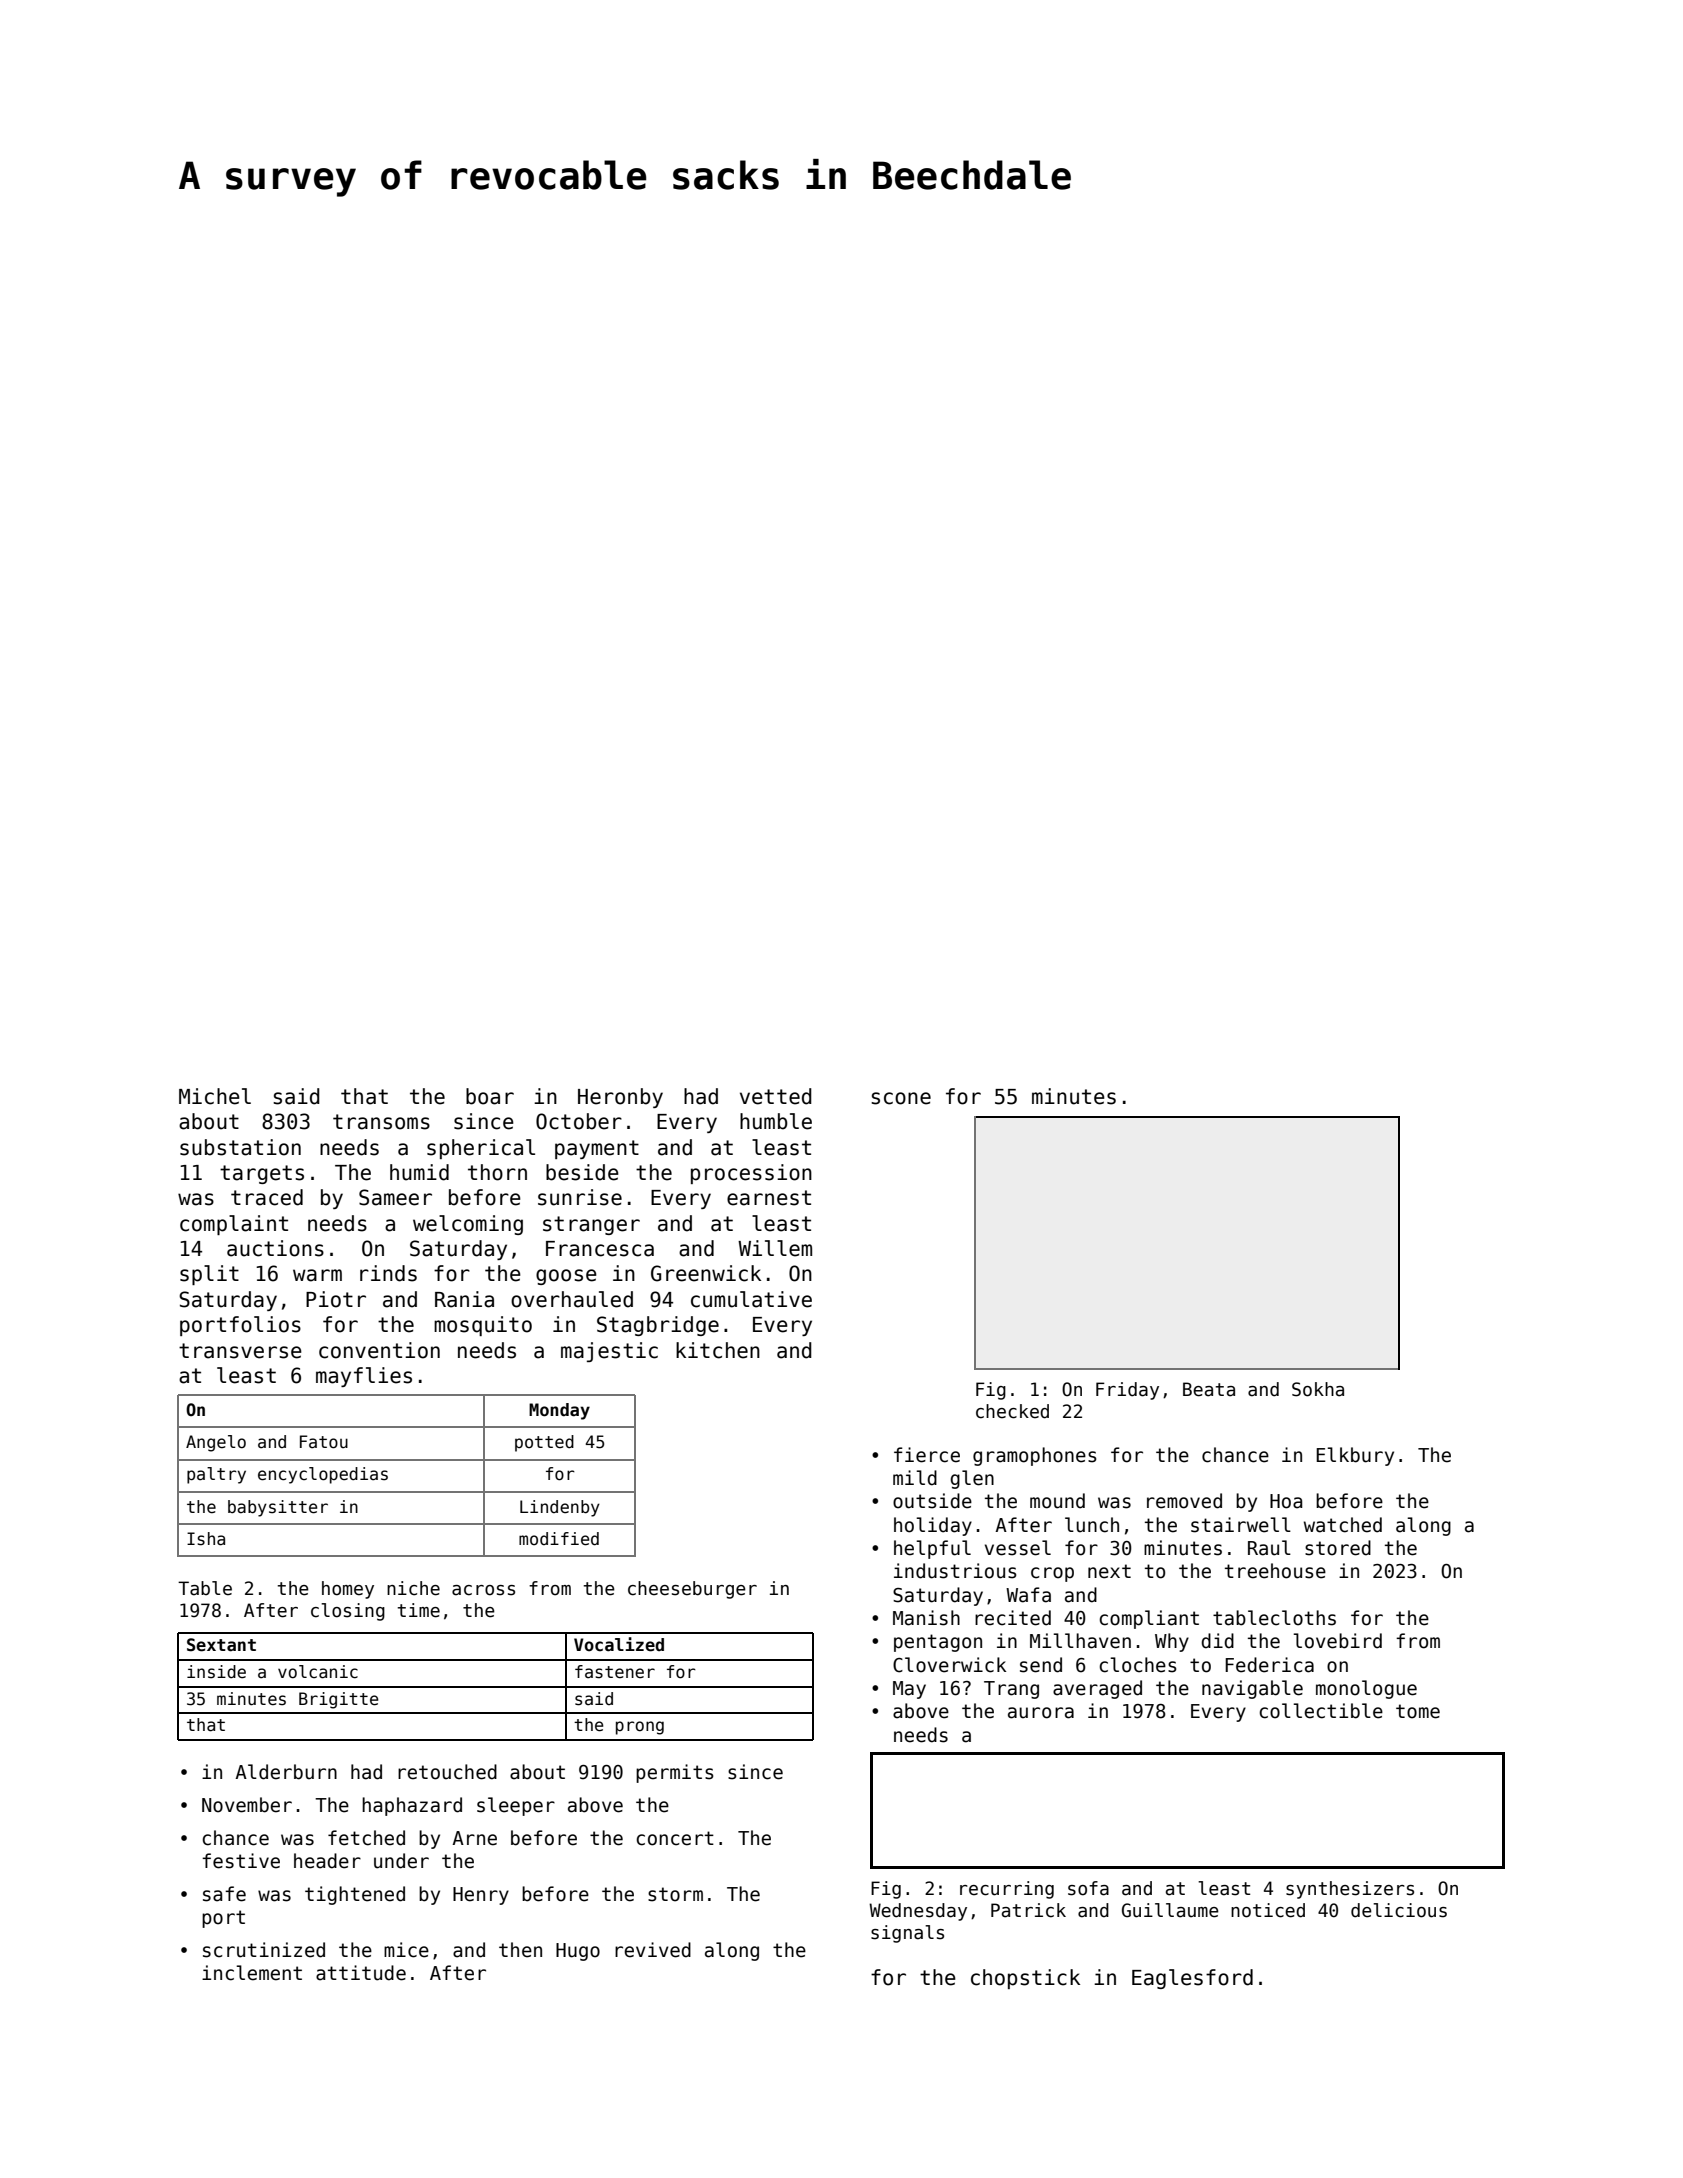  Describe the element at coordinates (692, 1590) in the screenshot. I see `cheeseburger` at that location.
